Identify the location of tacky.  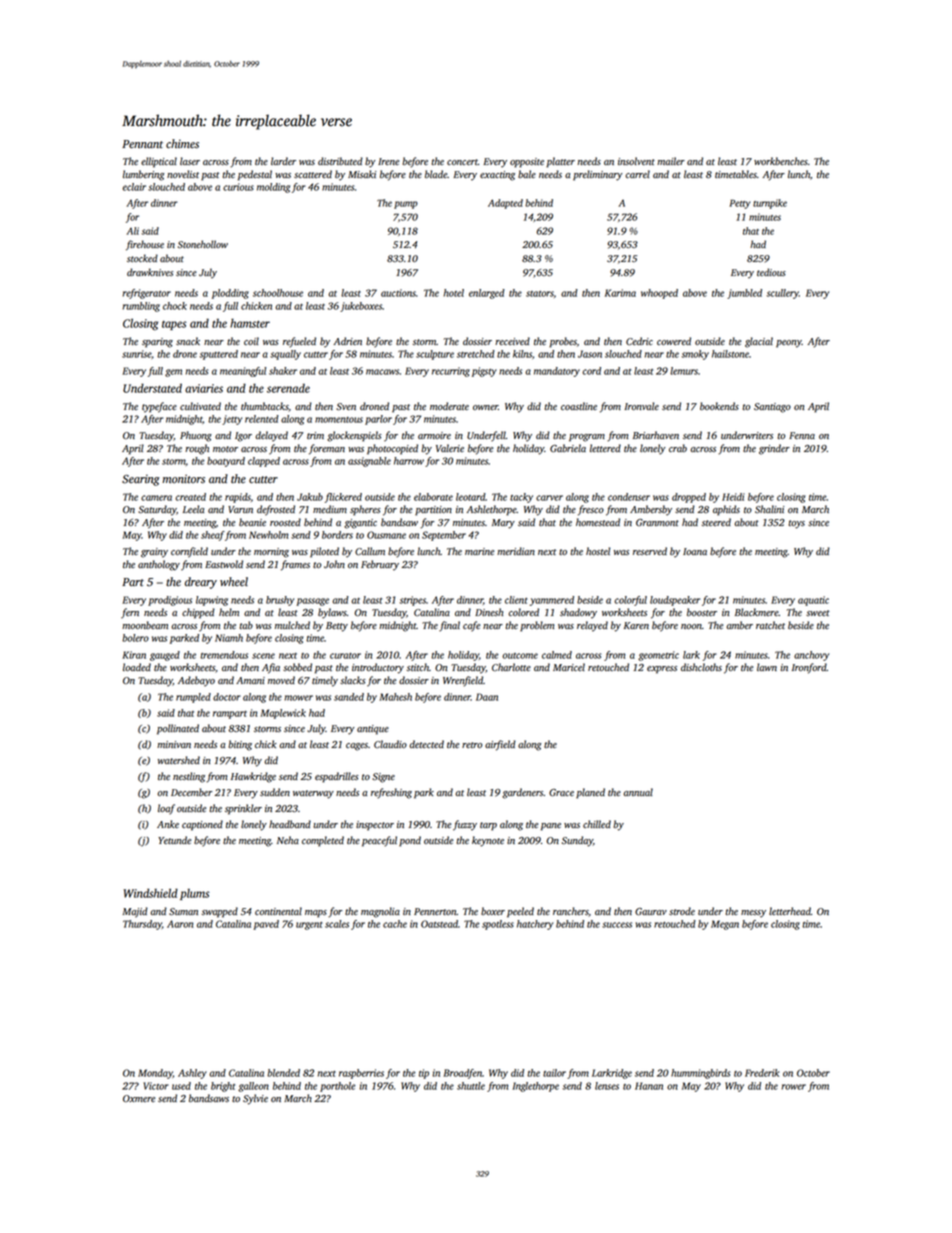
(521, 498).
